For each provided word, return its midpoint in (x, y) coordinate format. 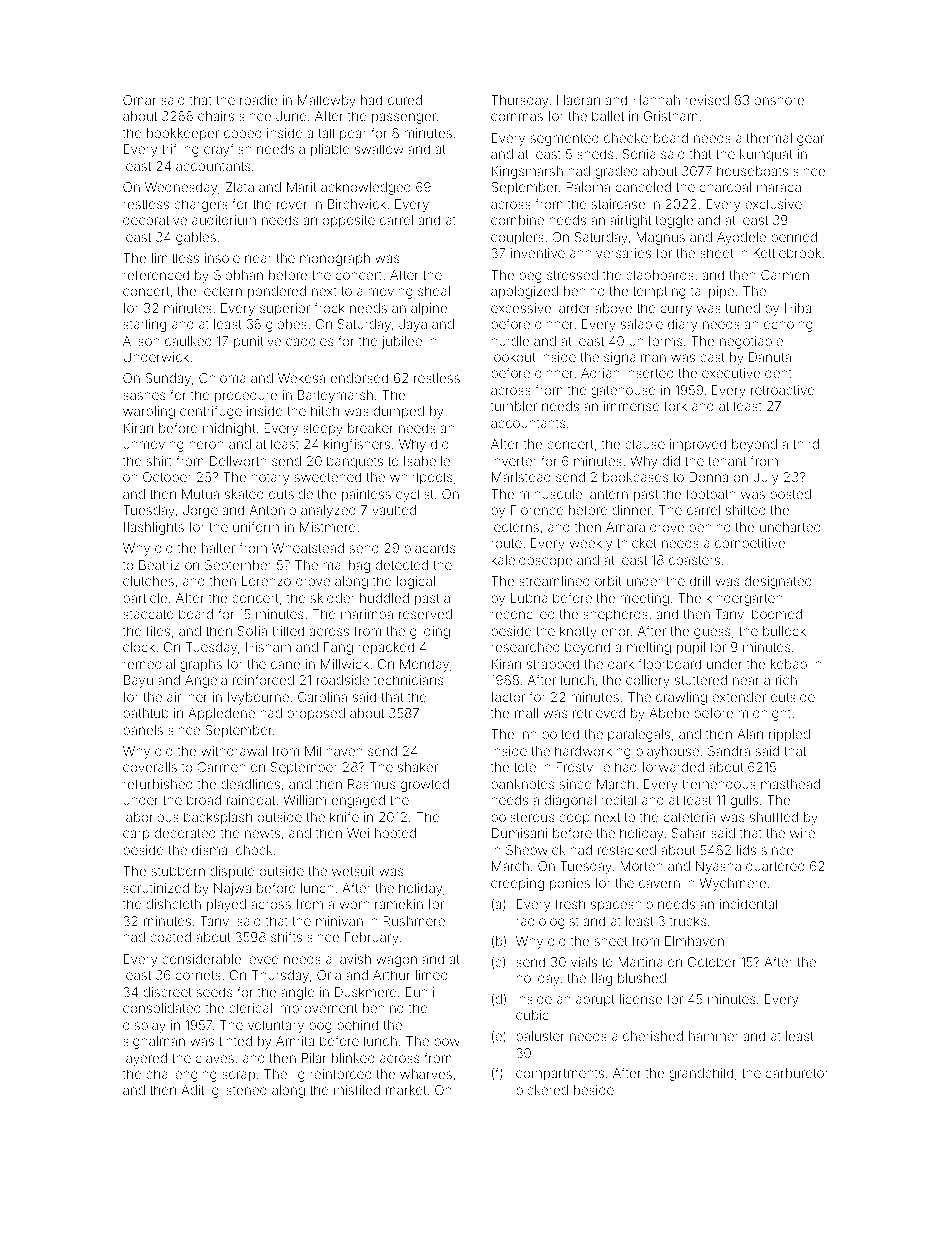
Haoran (578, 100)
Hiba (798, 308)
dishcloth (173, 904)
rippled (789, 735)
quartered (775, 867)
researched (525, 647)
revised (707, 100)
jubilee (402, 342)
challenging (181, 1075)
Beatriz (159, 565)
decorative (155, 220)
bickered (542, 1090)
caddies (309, 341)
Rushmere (414, 921)
